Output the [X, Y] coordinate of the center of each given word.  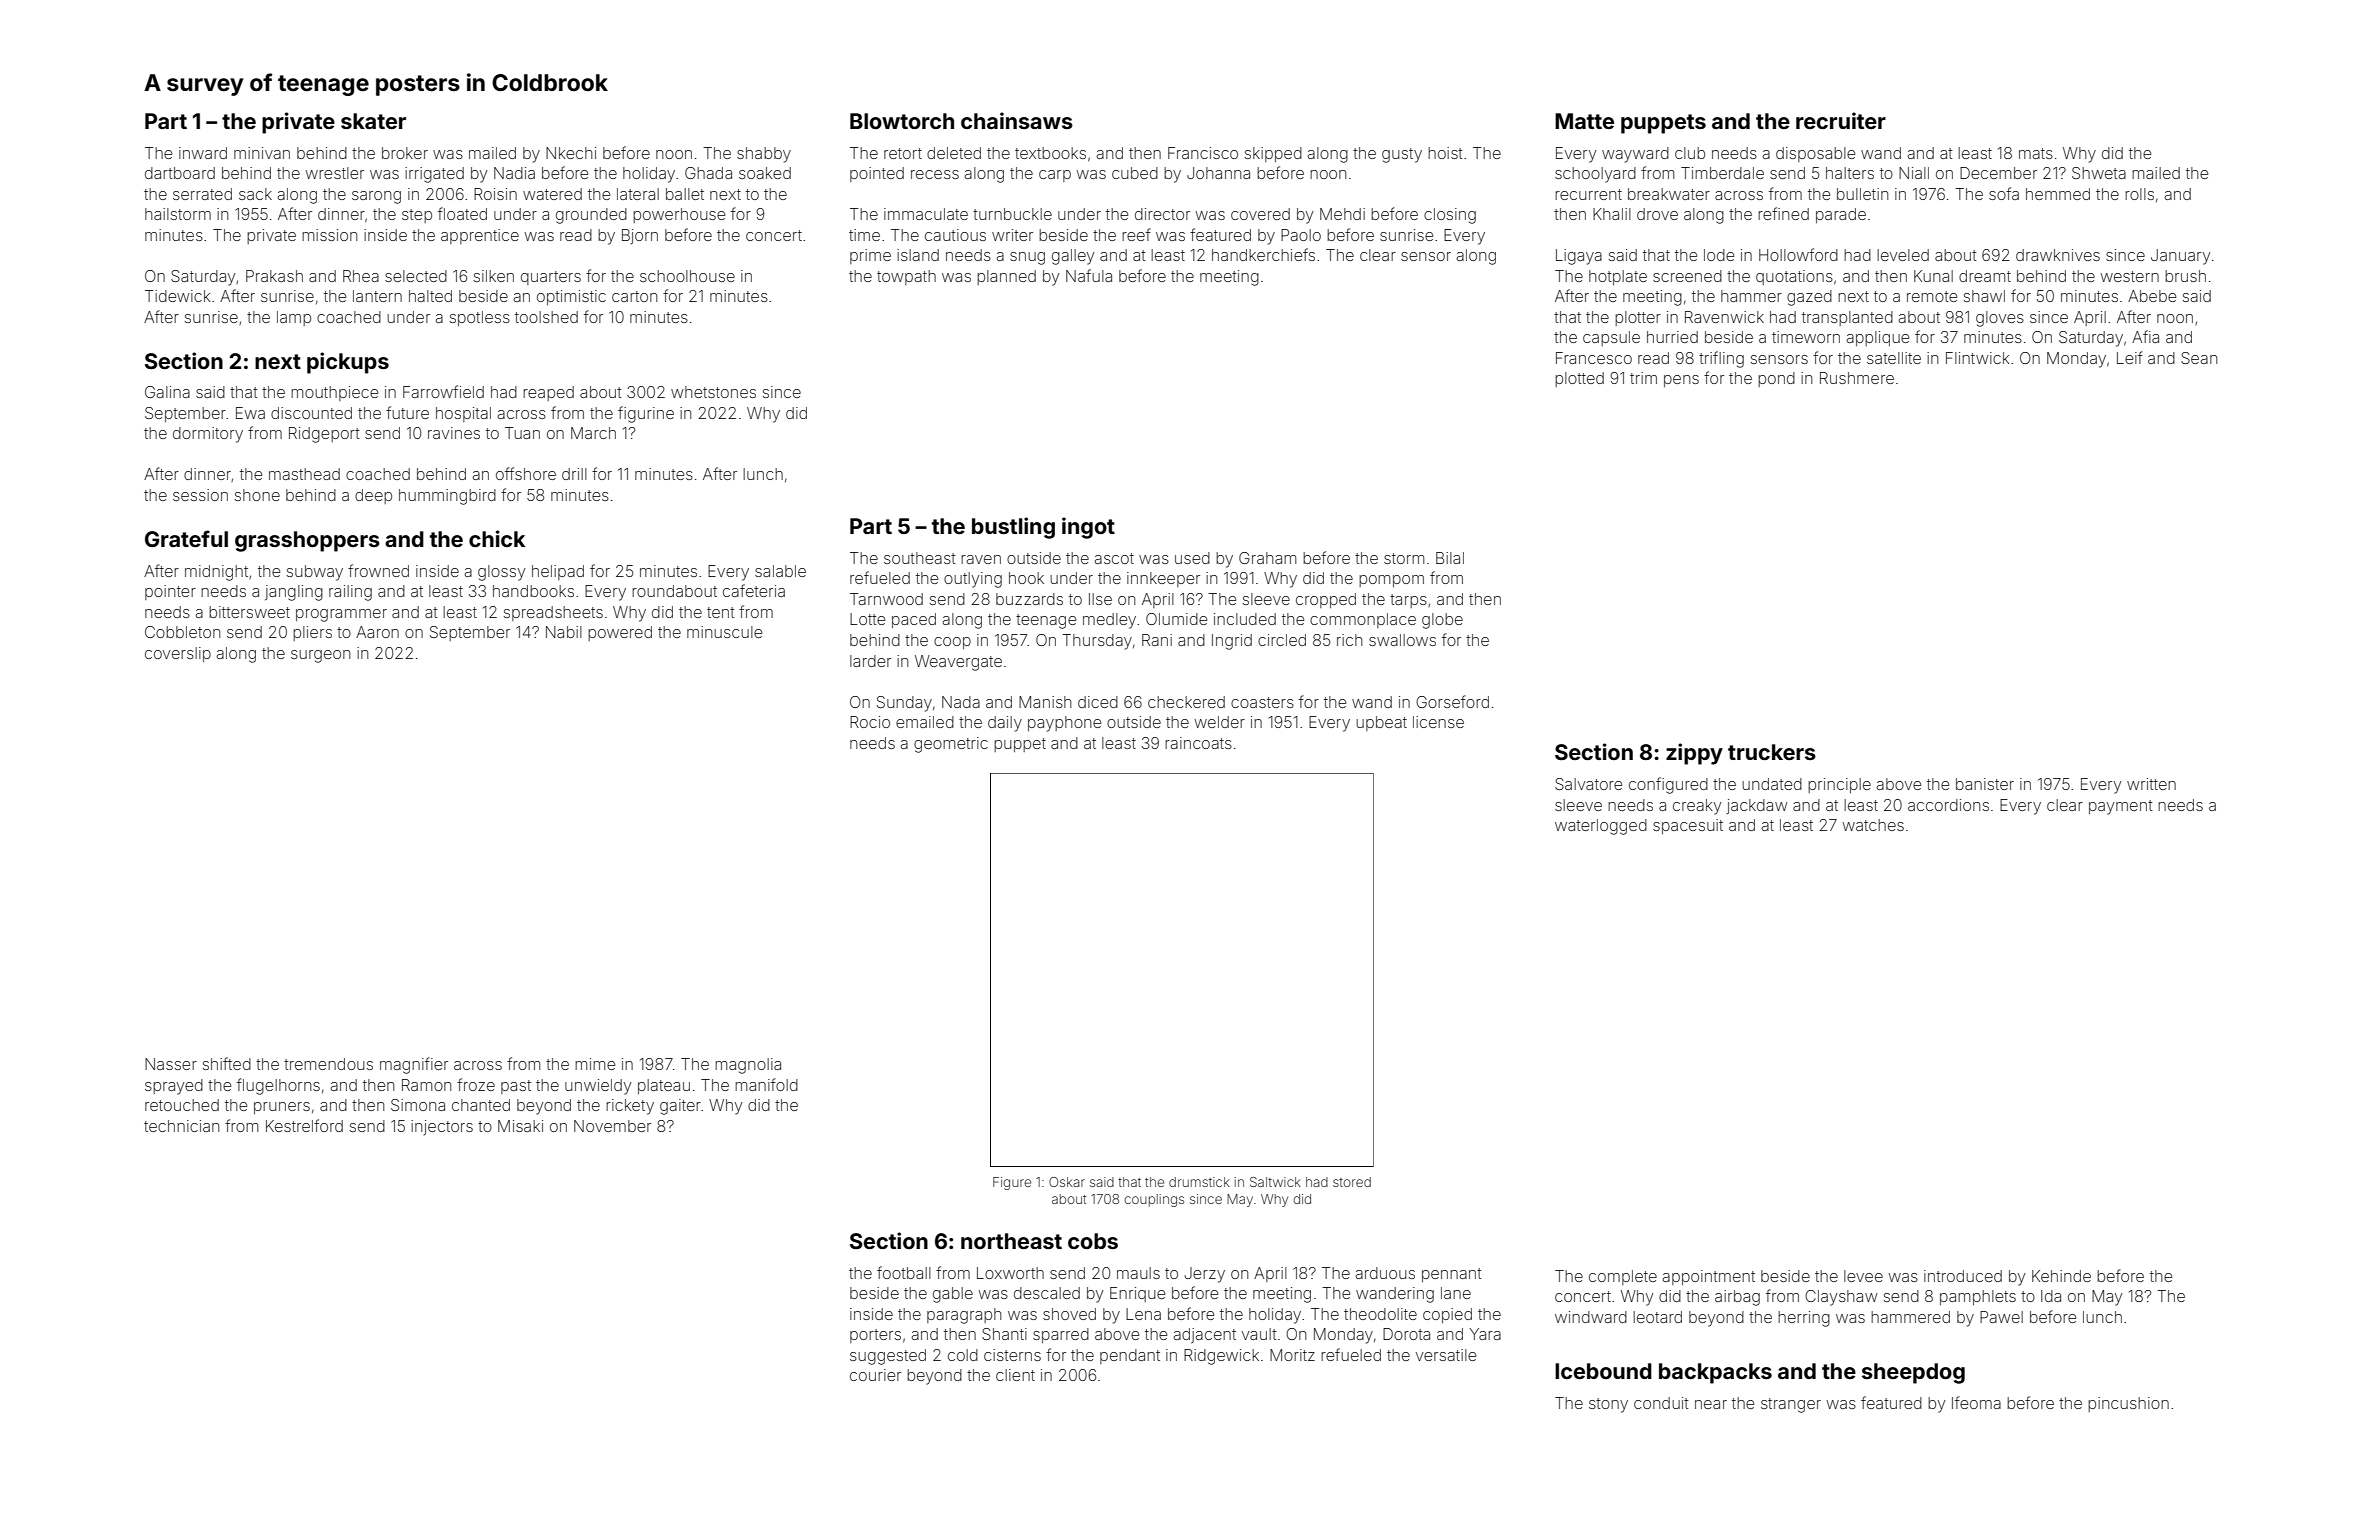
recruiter [1841, 120]
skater [373, 121]
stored [1352, 1182]
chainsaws [1017, 120]
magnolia [748, 1066]
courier [875, 1375]
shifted [227, 1063]
